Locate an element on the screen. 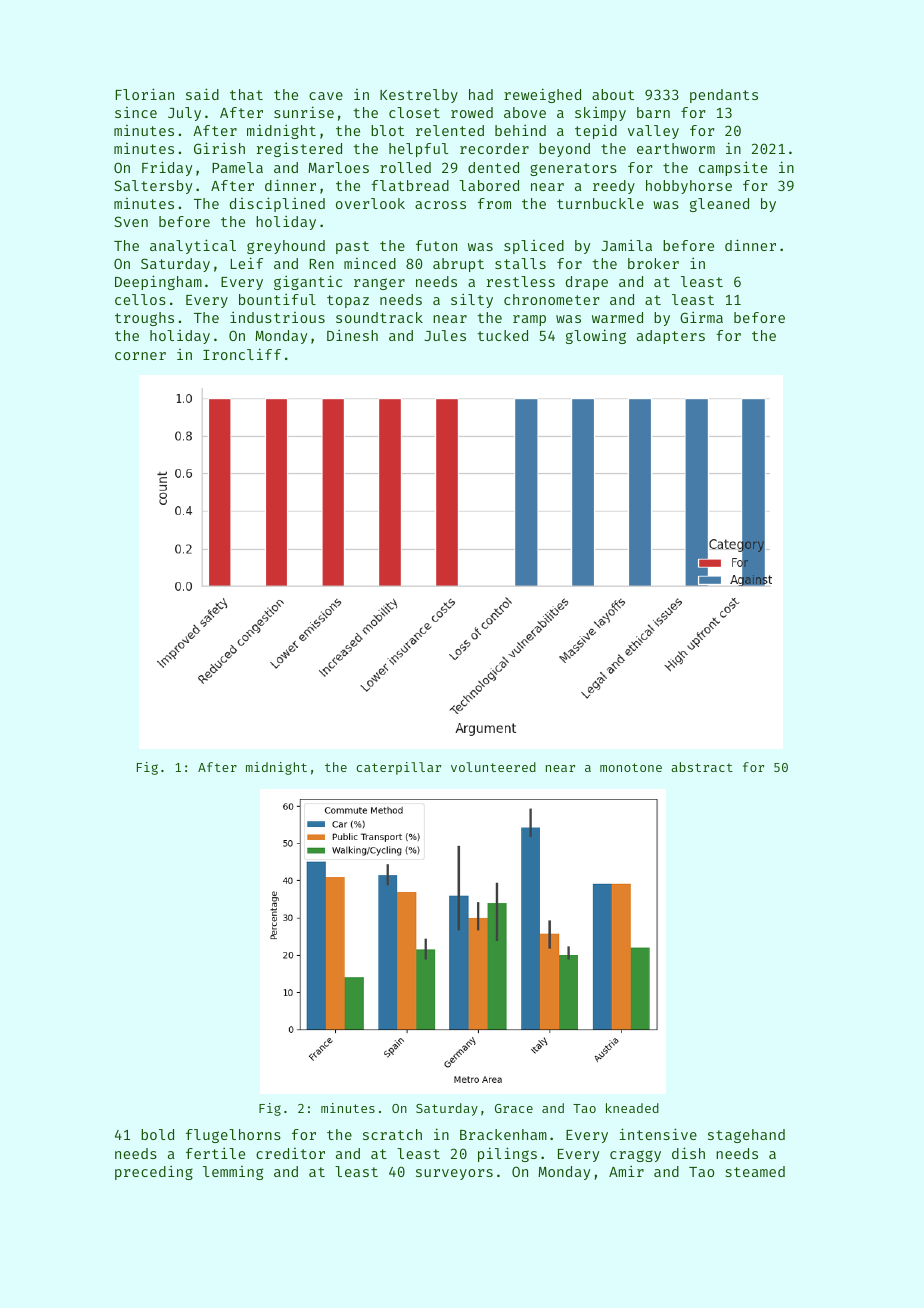 This screenshot has width=924, height=1308. Grace is located at coordinates (514, 1108).
